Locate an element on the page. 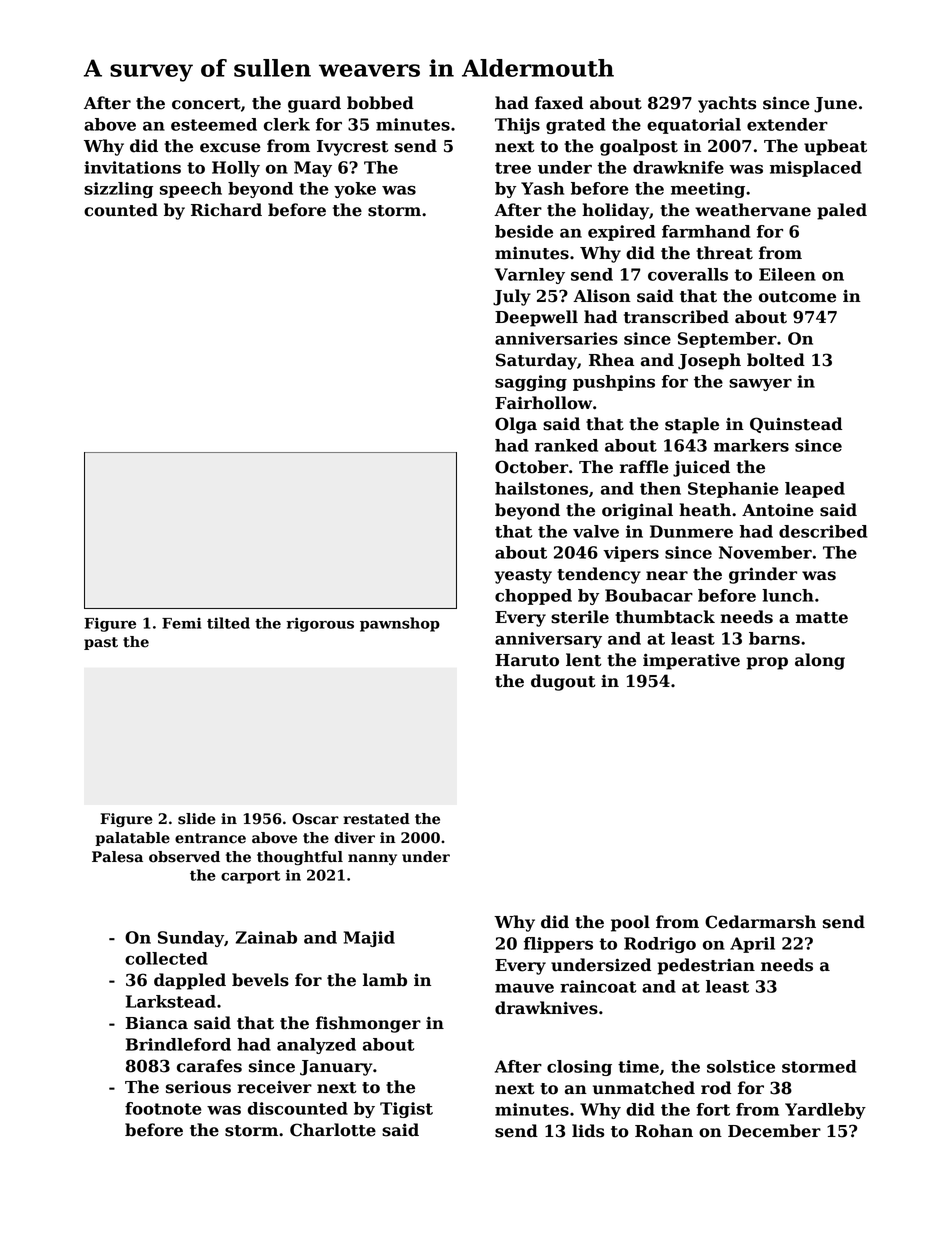 The width and height of the image is (952, 1233). Tigist is located at coordinates (406, 1110).
